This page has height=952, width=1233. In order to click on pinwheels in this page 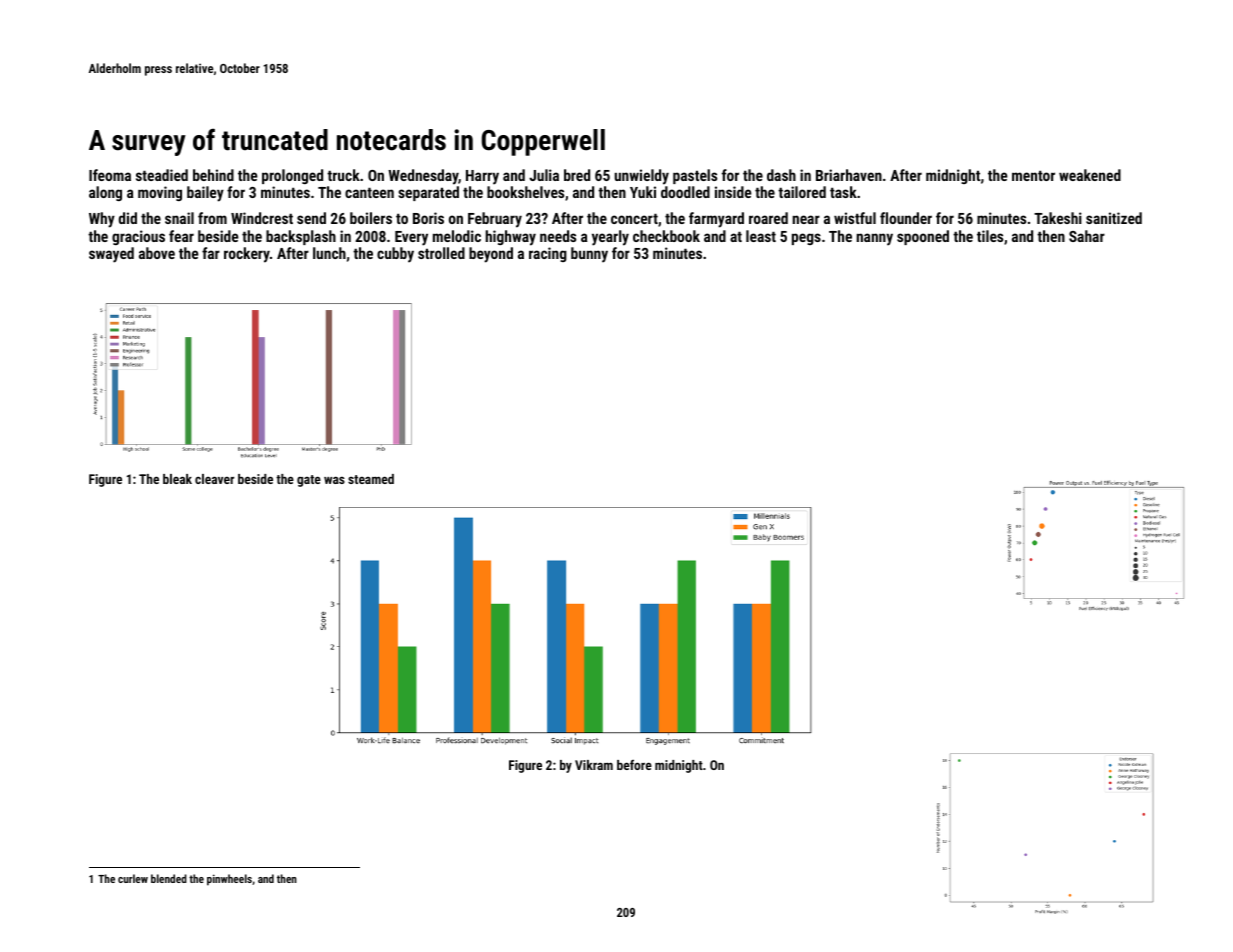, I will do `click(229, 880)`.
